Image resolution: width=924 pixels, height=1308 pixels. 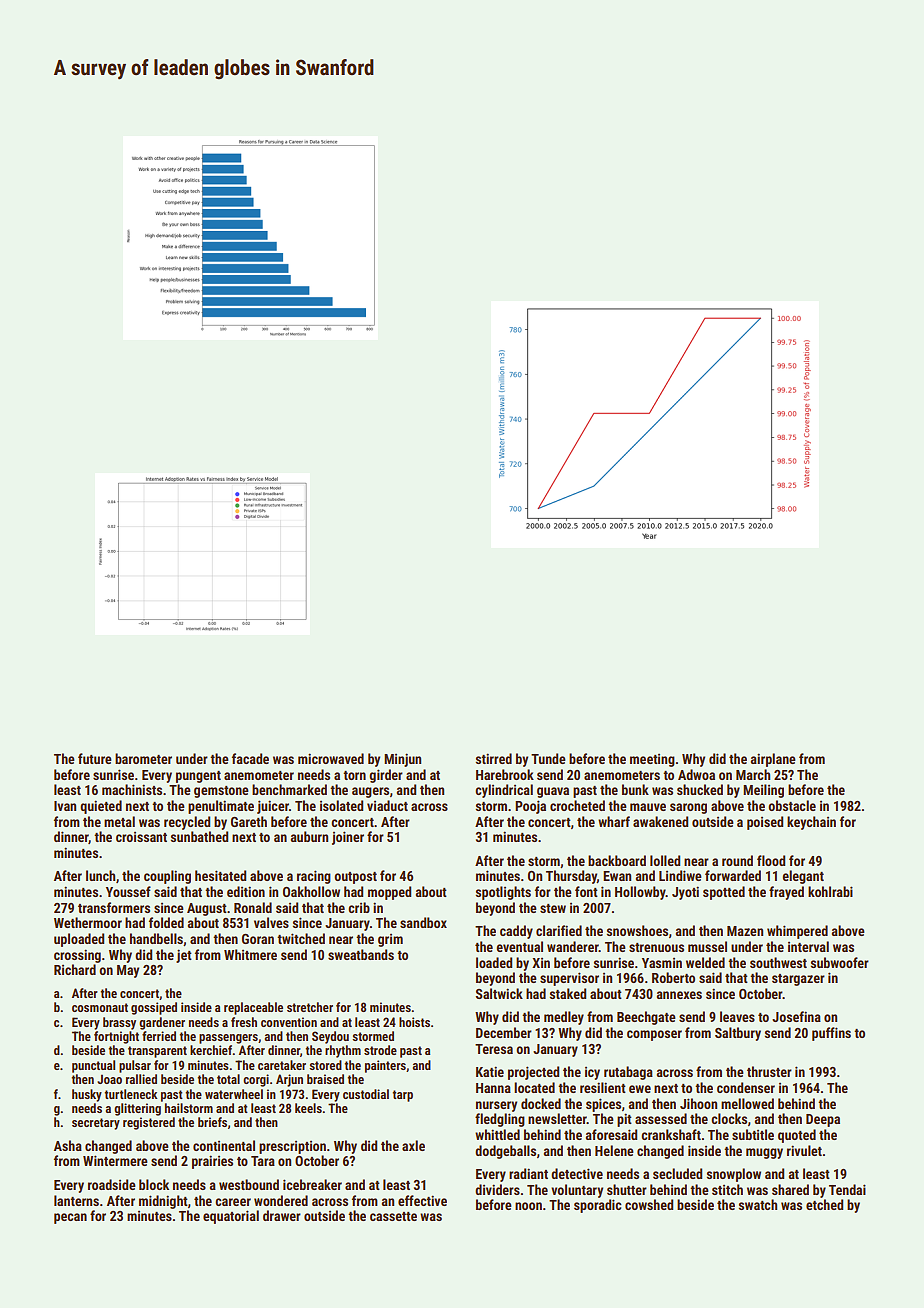 What do you see at coordinates (494, 758) in the screenshot?
I see `stirred` at bounding box center [494, 758].
